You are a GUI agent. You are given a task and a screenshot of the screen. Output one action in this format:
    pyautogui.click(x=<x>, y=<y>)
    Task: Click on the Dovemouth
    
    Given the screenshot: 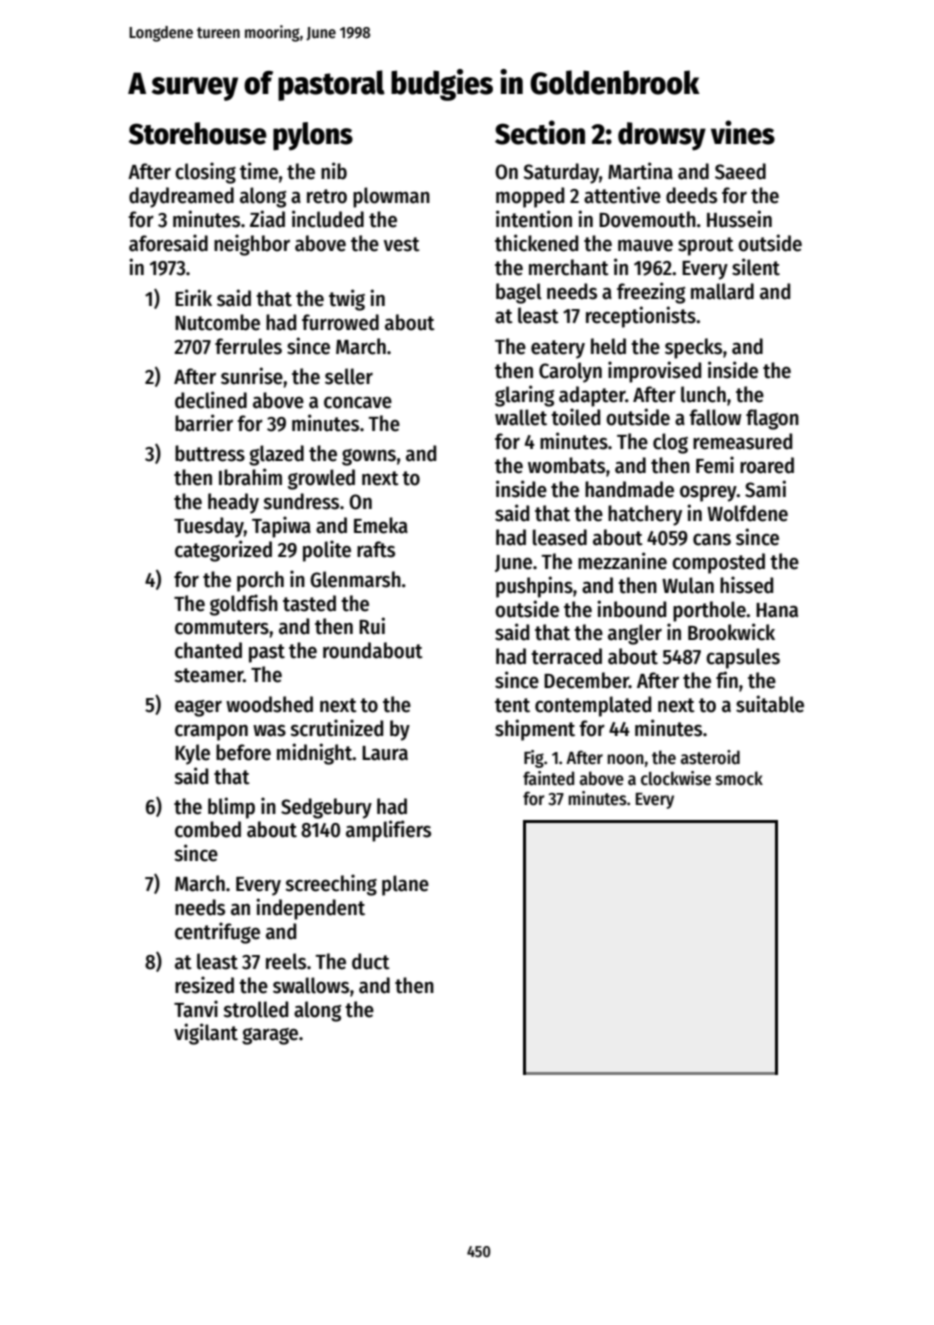 What is the action you would take?
    pyautogui.click(x=647, y=219)
